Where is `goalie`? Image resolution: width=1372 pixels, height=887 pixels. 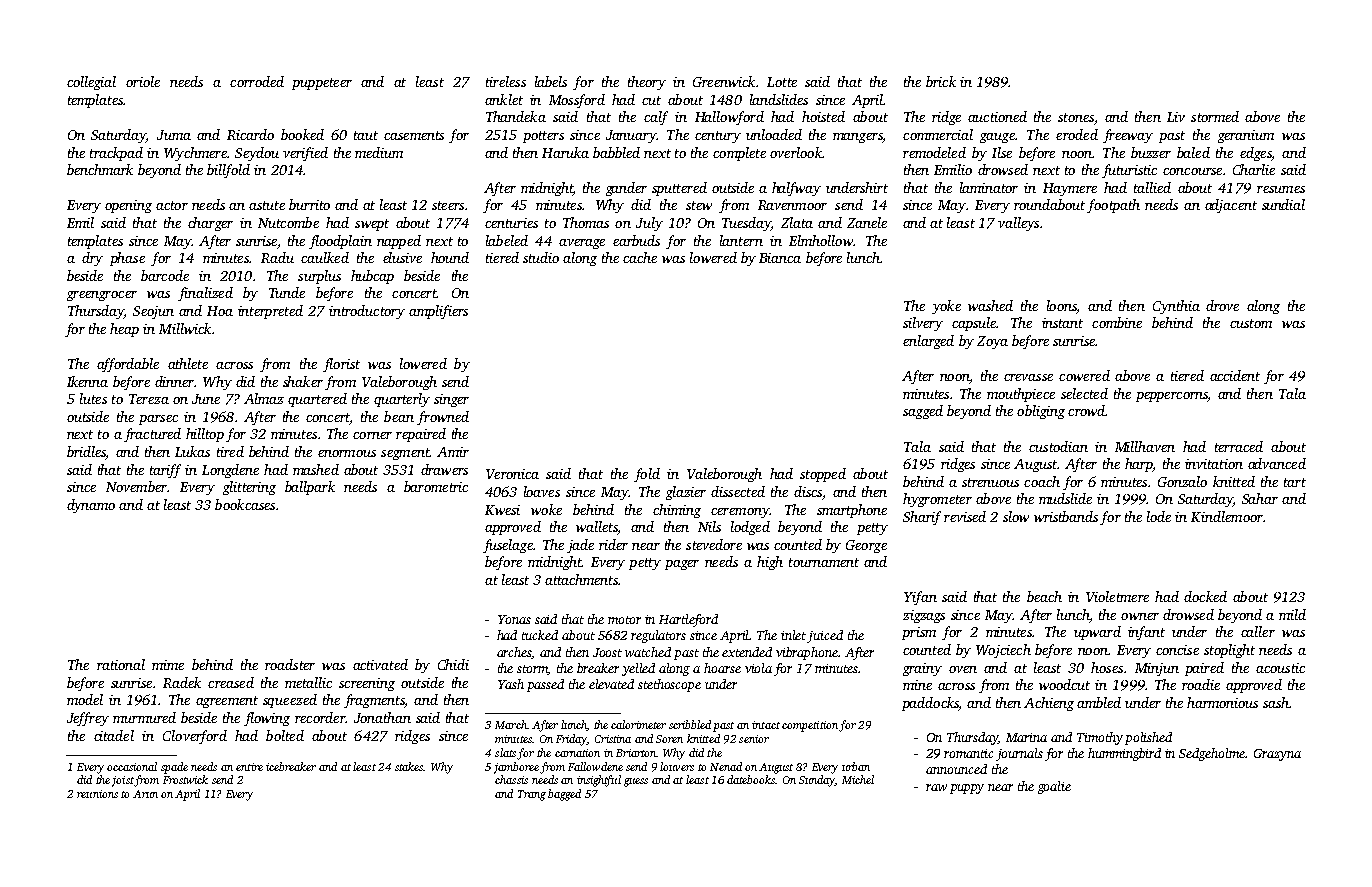 goalie is located at coordinates (1054, 787).
